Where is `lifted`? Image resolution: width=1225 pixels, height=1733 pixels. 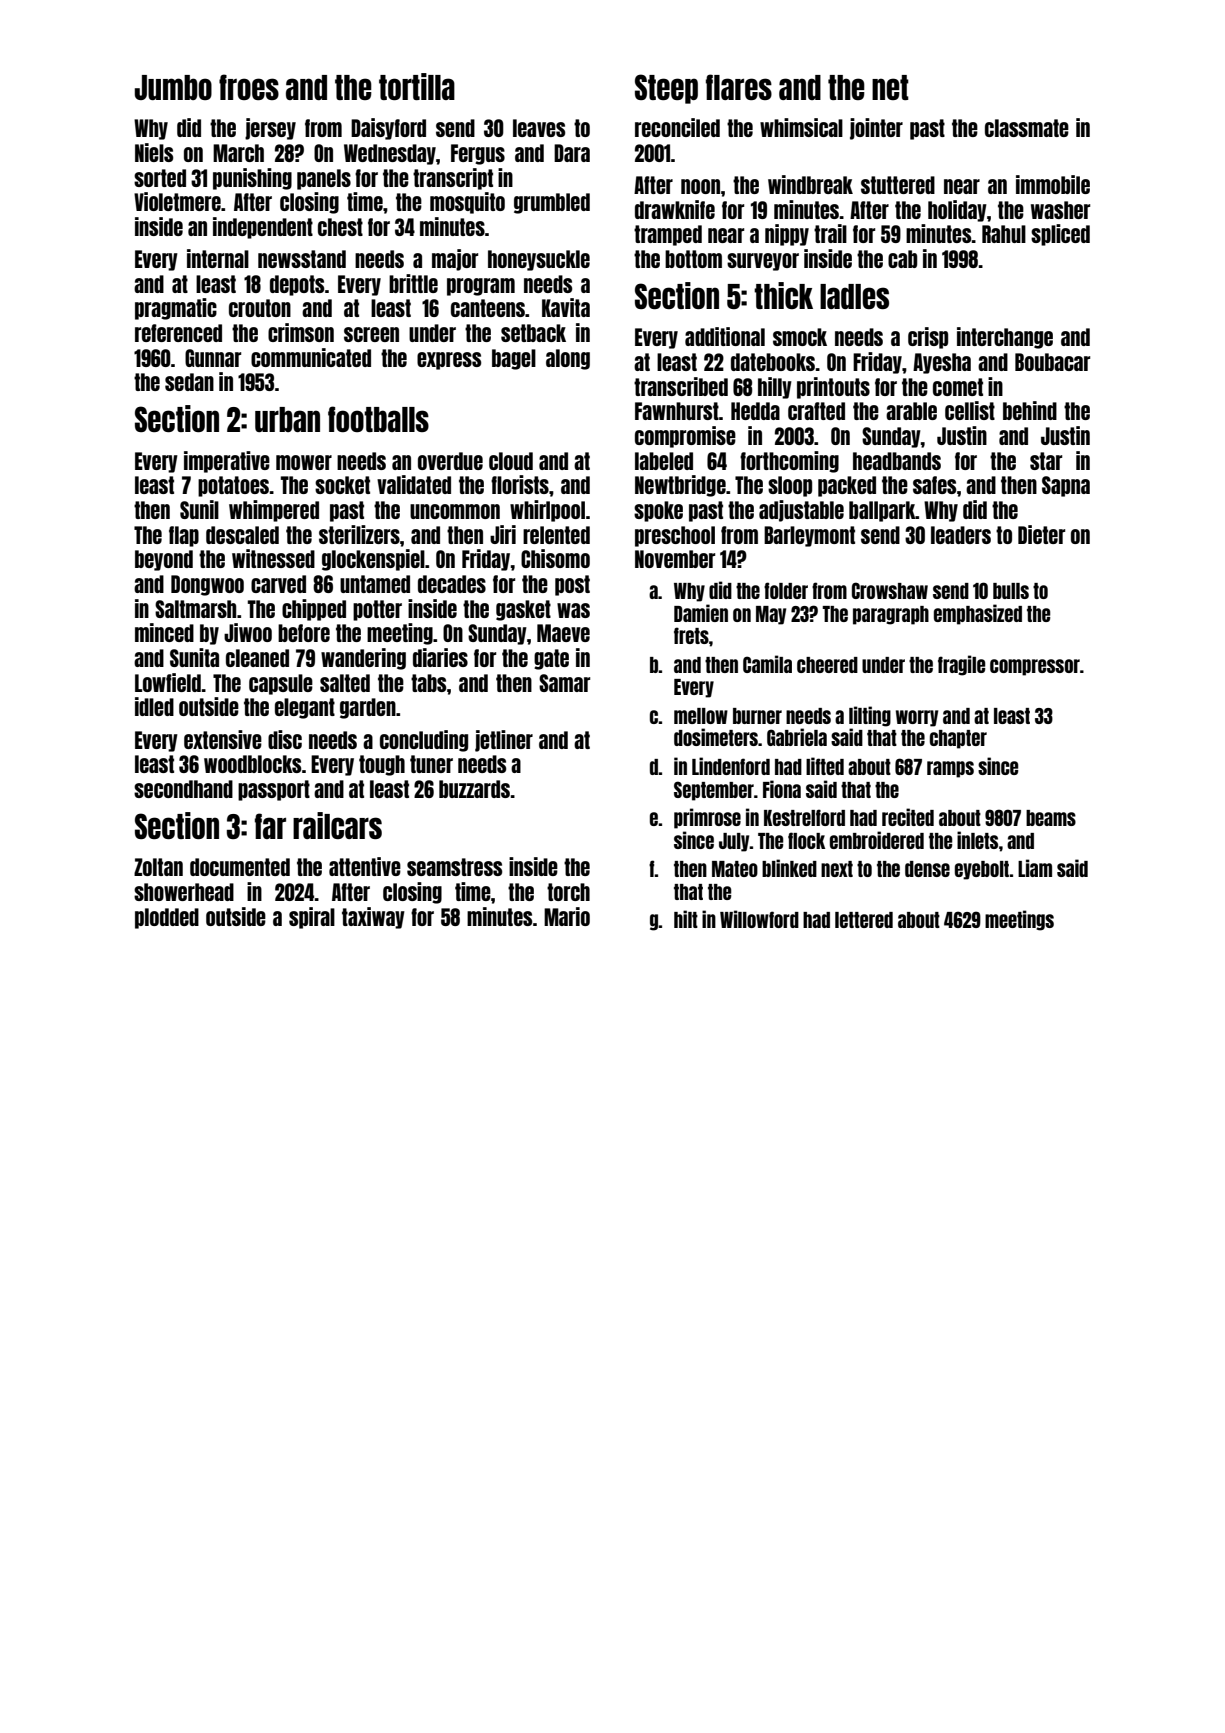
lifted is located at coordinates (825, 766).
